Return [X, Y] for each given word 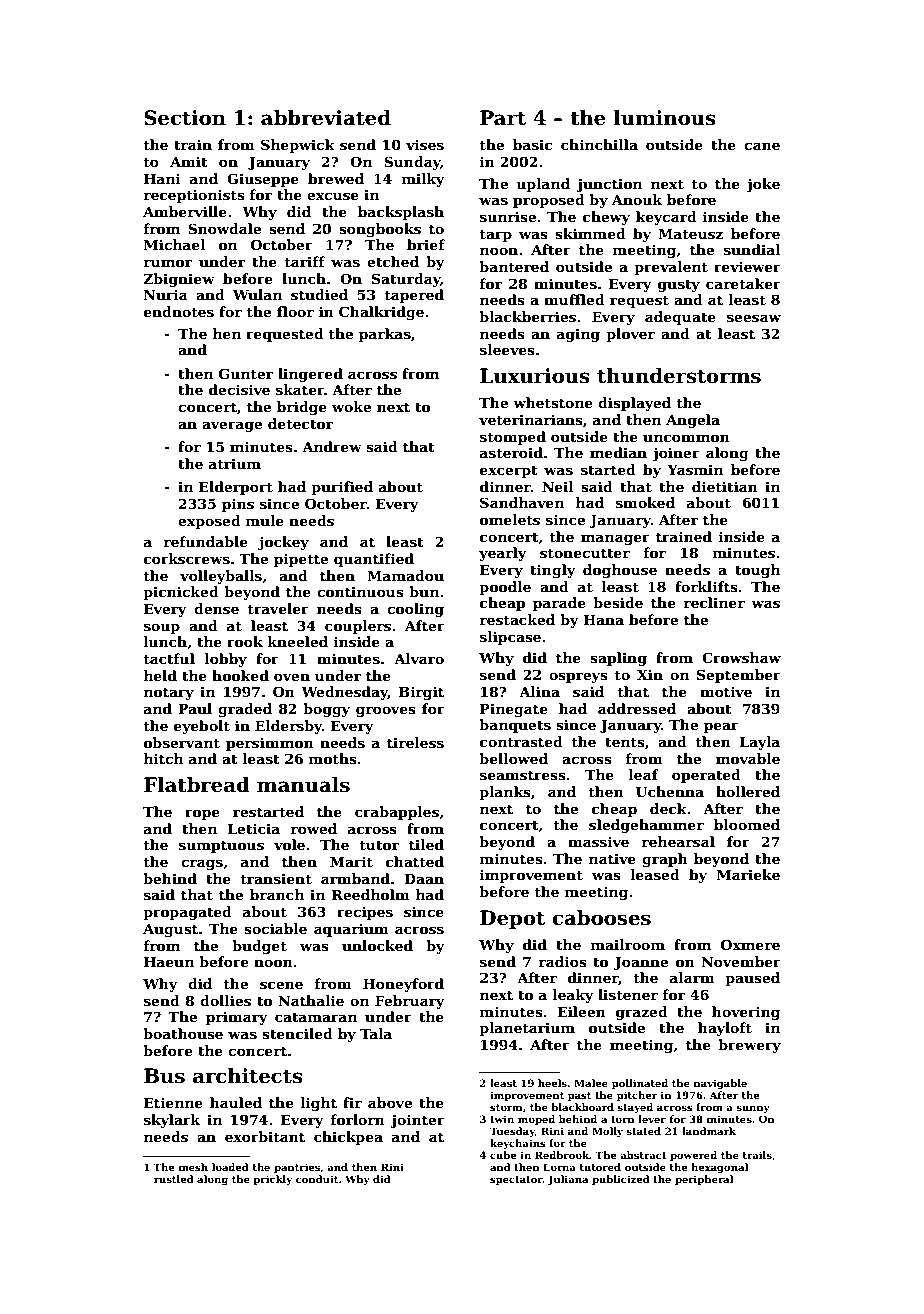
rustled [174, 1179]
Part [503, 118]
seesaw [754, 318]
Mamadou [405, 575]
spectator [516, 1180]
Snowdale [224, 228]
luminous [664, 118]
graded [245, 710]
